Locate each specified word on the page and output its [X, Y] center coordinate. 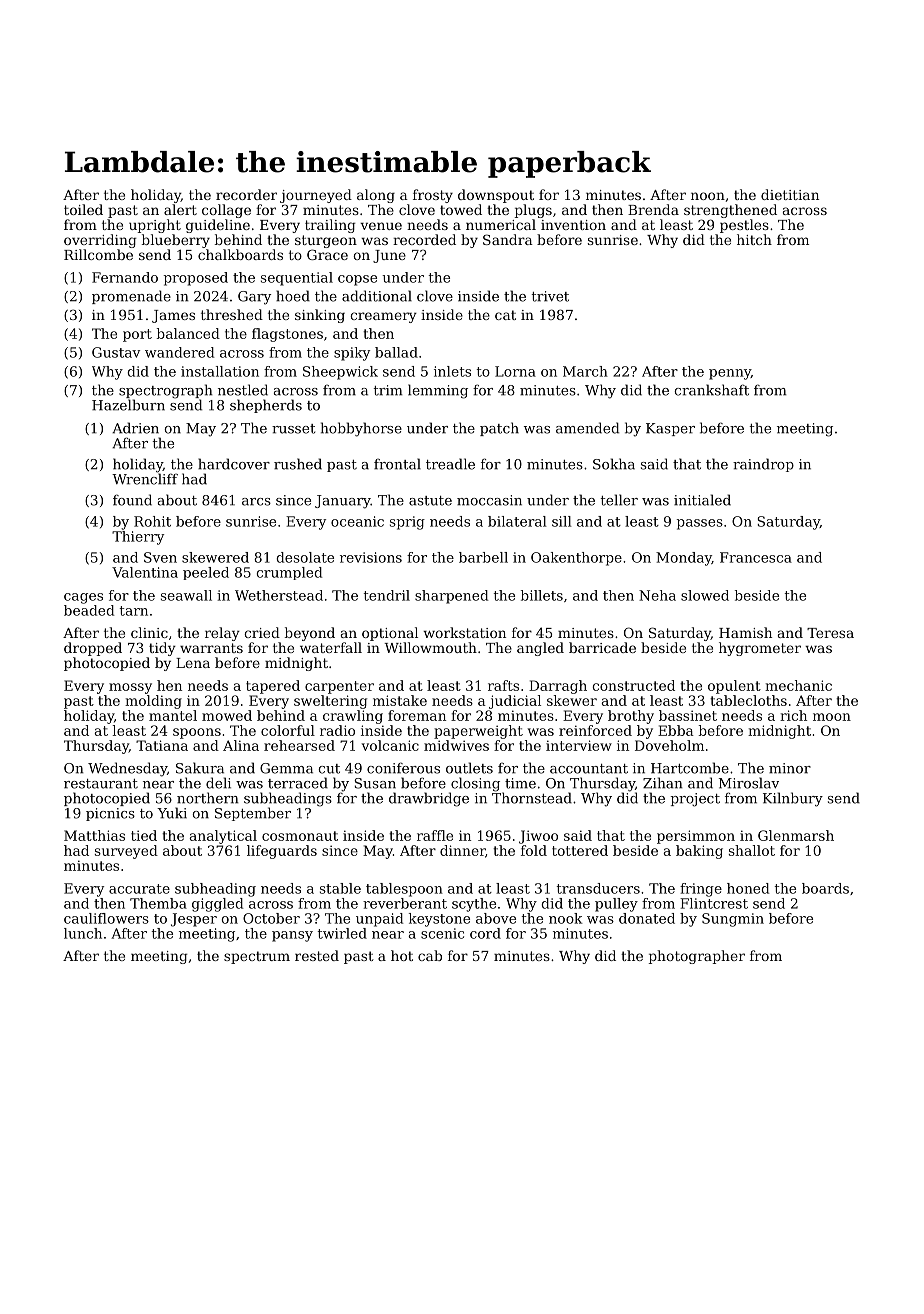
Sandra [508, 239]
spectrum [257, 957]
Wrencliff [145, 479]
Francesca [756, 557]
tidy [162, 649]
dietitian [790, 194]
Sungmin [733, 920]
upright [155, 226]
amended [587, 428]
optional [390, 634]
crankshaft [711, 390]
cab [430, 955]
